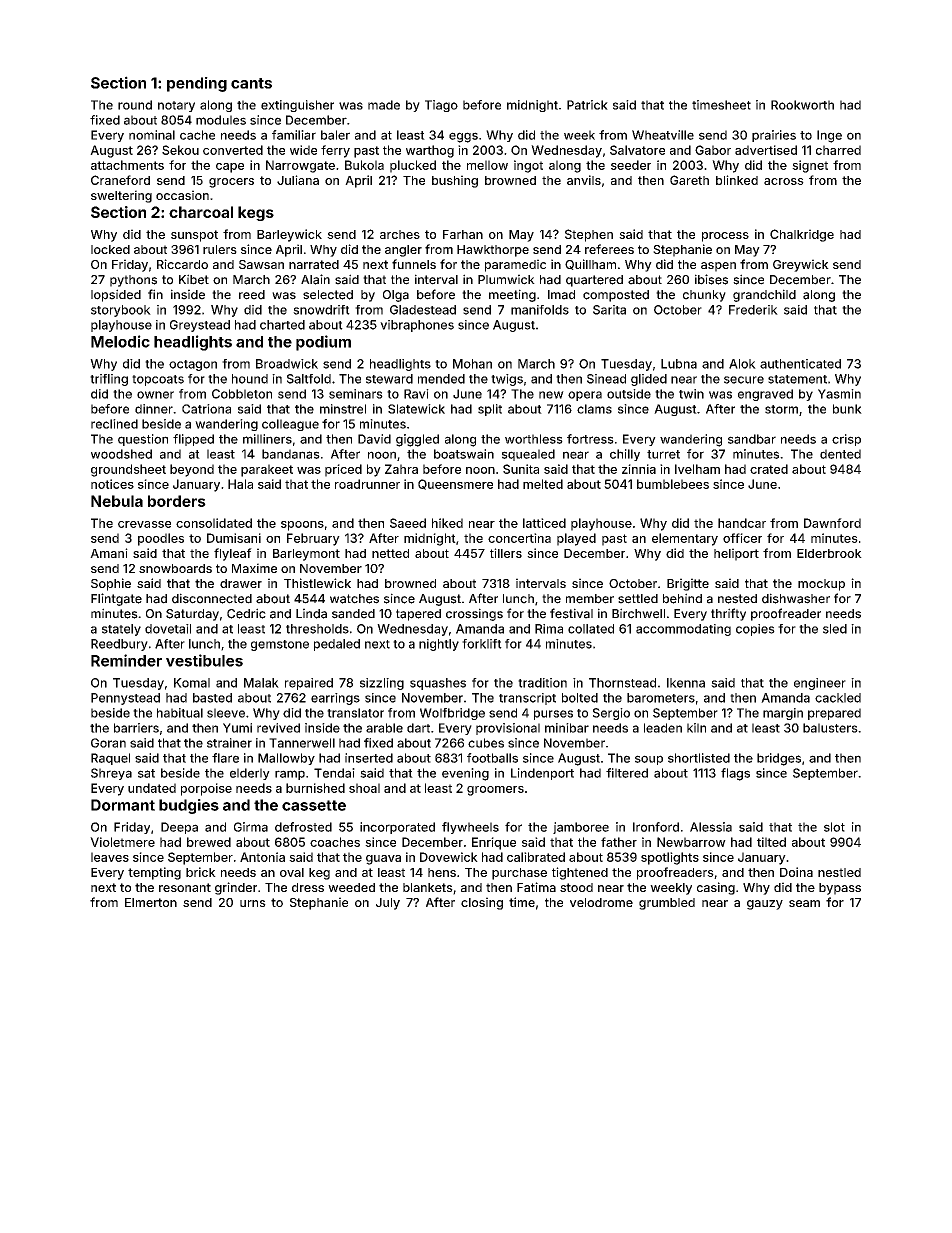 Image resolution: width=952 pixels, height=1233 pixels. What do you see at coordinates (428, 887) in the screenshot?
I see `blankets` at bounding box center [428, 887].
